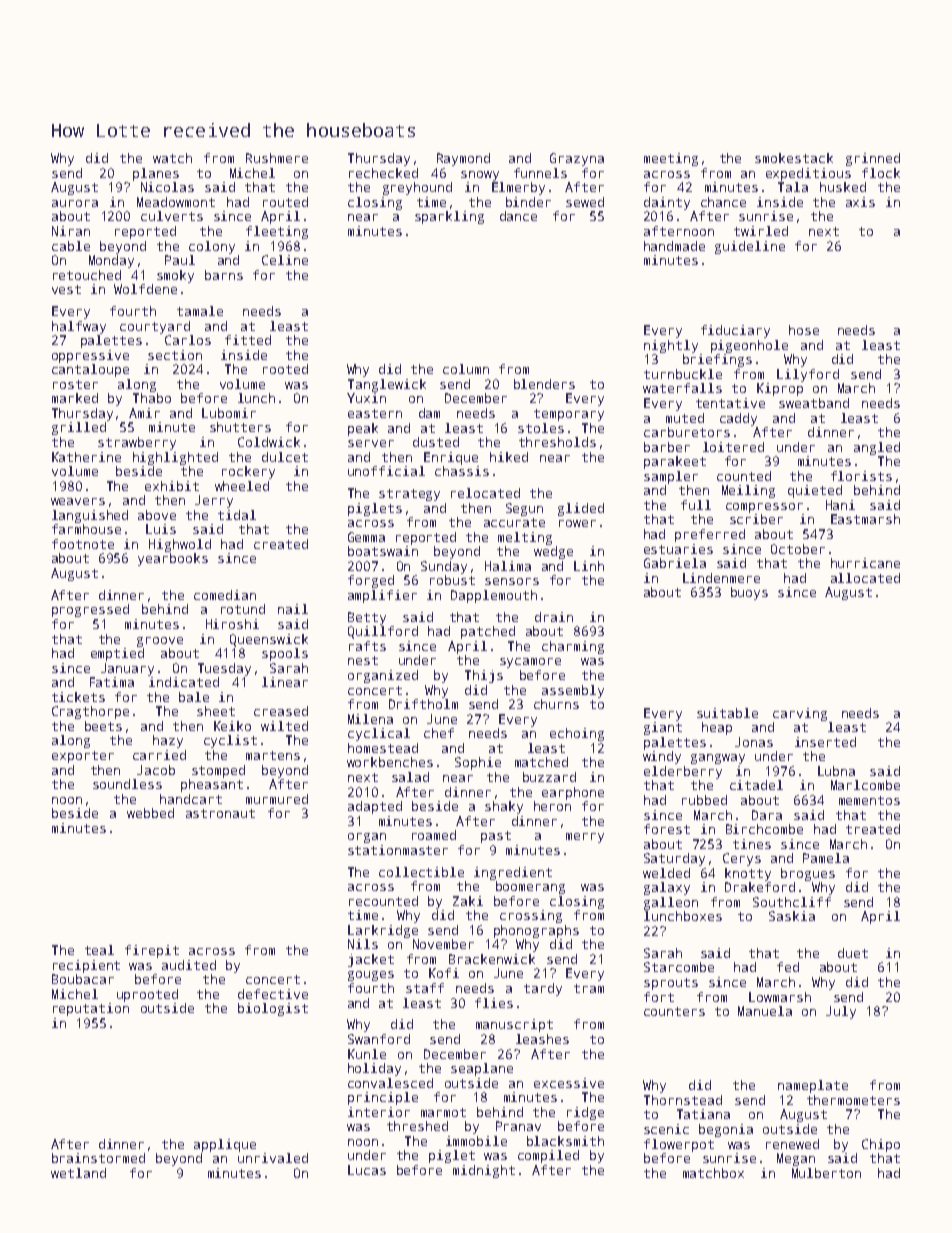 This screenshot has width=952, height=1233. Describe the element at coordinates (748, 491) in the screenshot. I see `Meiling` at that location.
